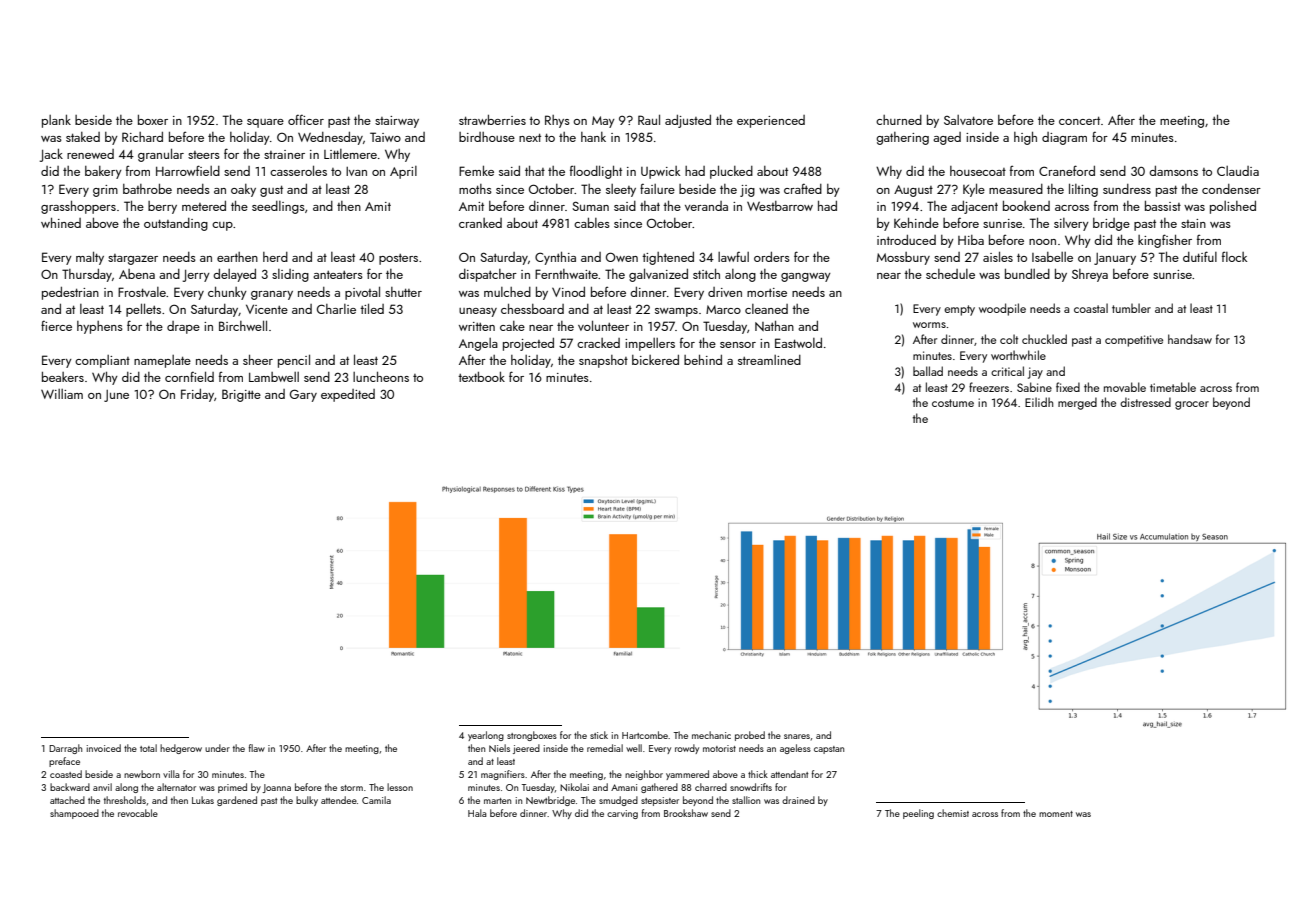 The height and width of the screenshot is (924, 1308). Describe the element at coordinates (486, 736) in the screenshot. I see `yearlong` at that location.
